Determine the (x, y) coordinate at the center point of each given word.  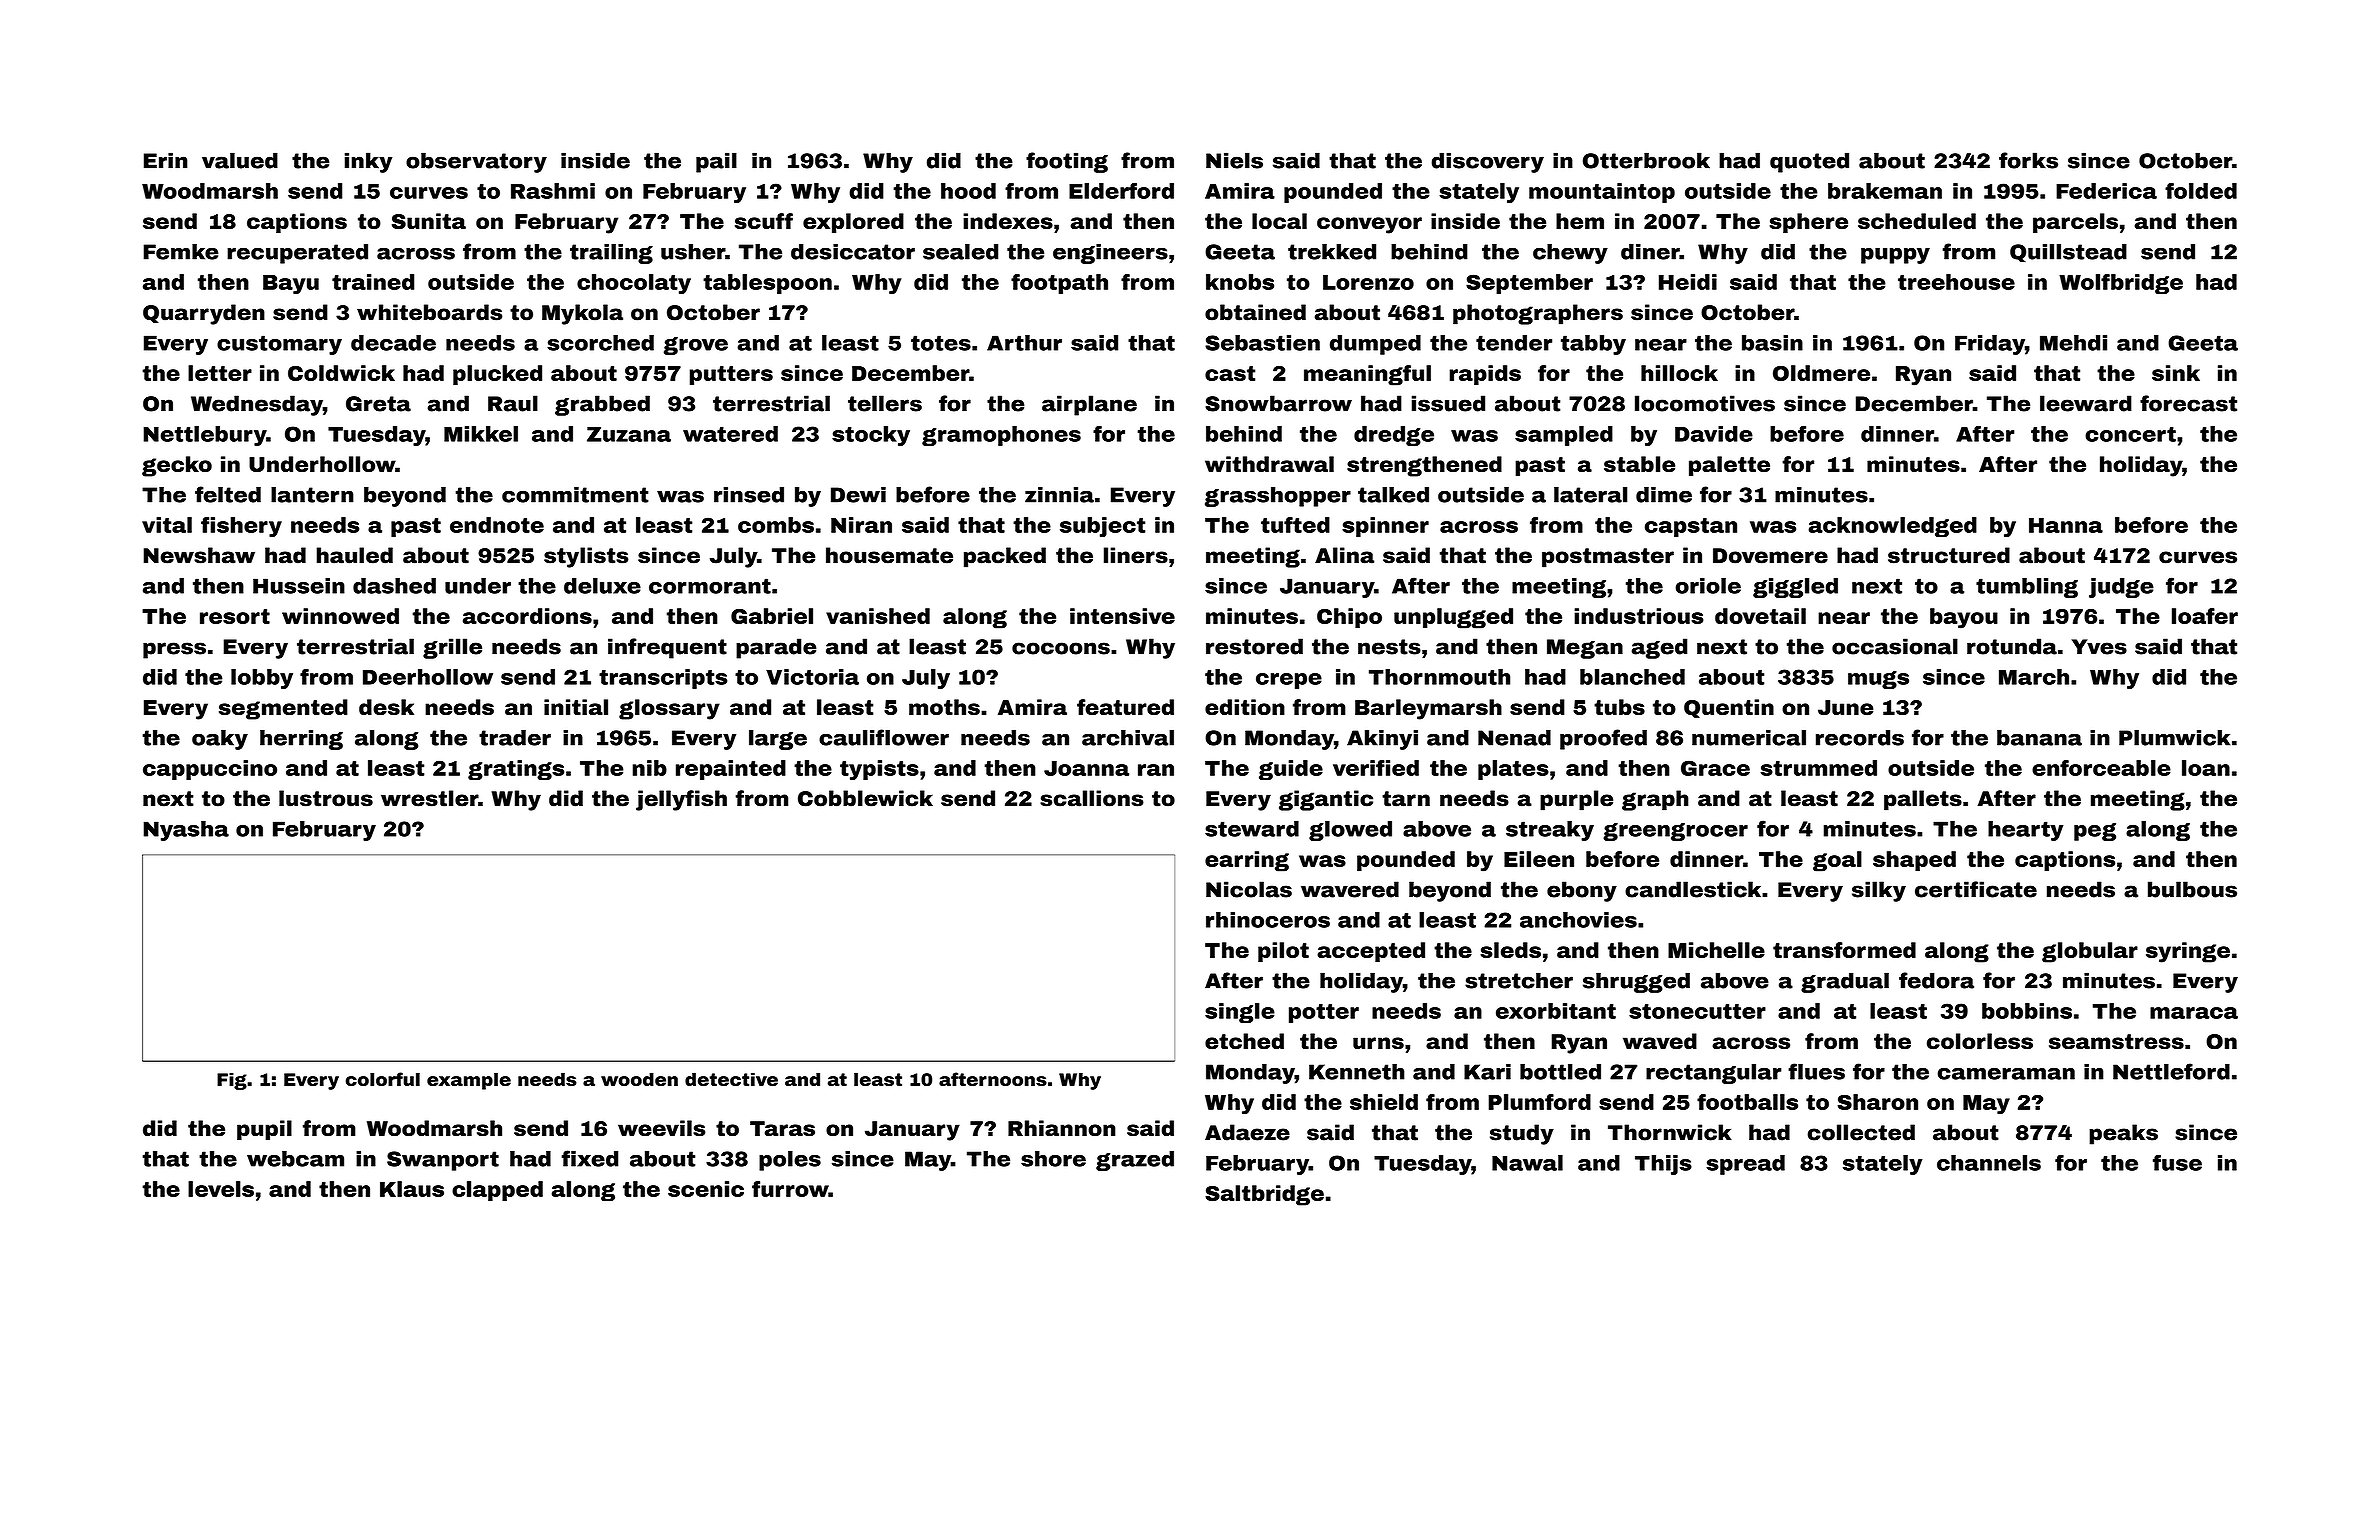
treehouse (1956, 282)
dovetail (1760, 616)
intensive (1122, 616)
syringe (2188, 952)
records (1860, 738)
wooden (639, 1079)
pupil (264, 1130)
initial (576, 707)
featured (1125, 707)
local (1279, 221)
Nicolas (1249, 889)
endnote (497, 525)
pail (716, 162)
